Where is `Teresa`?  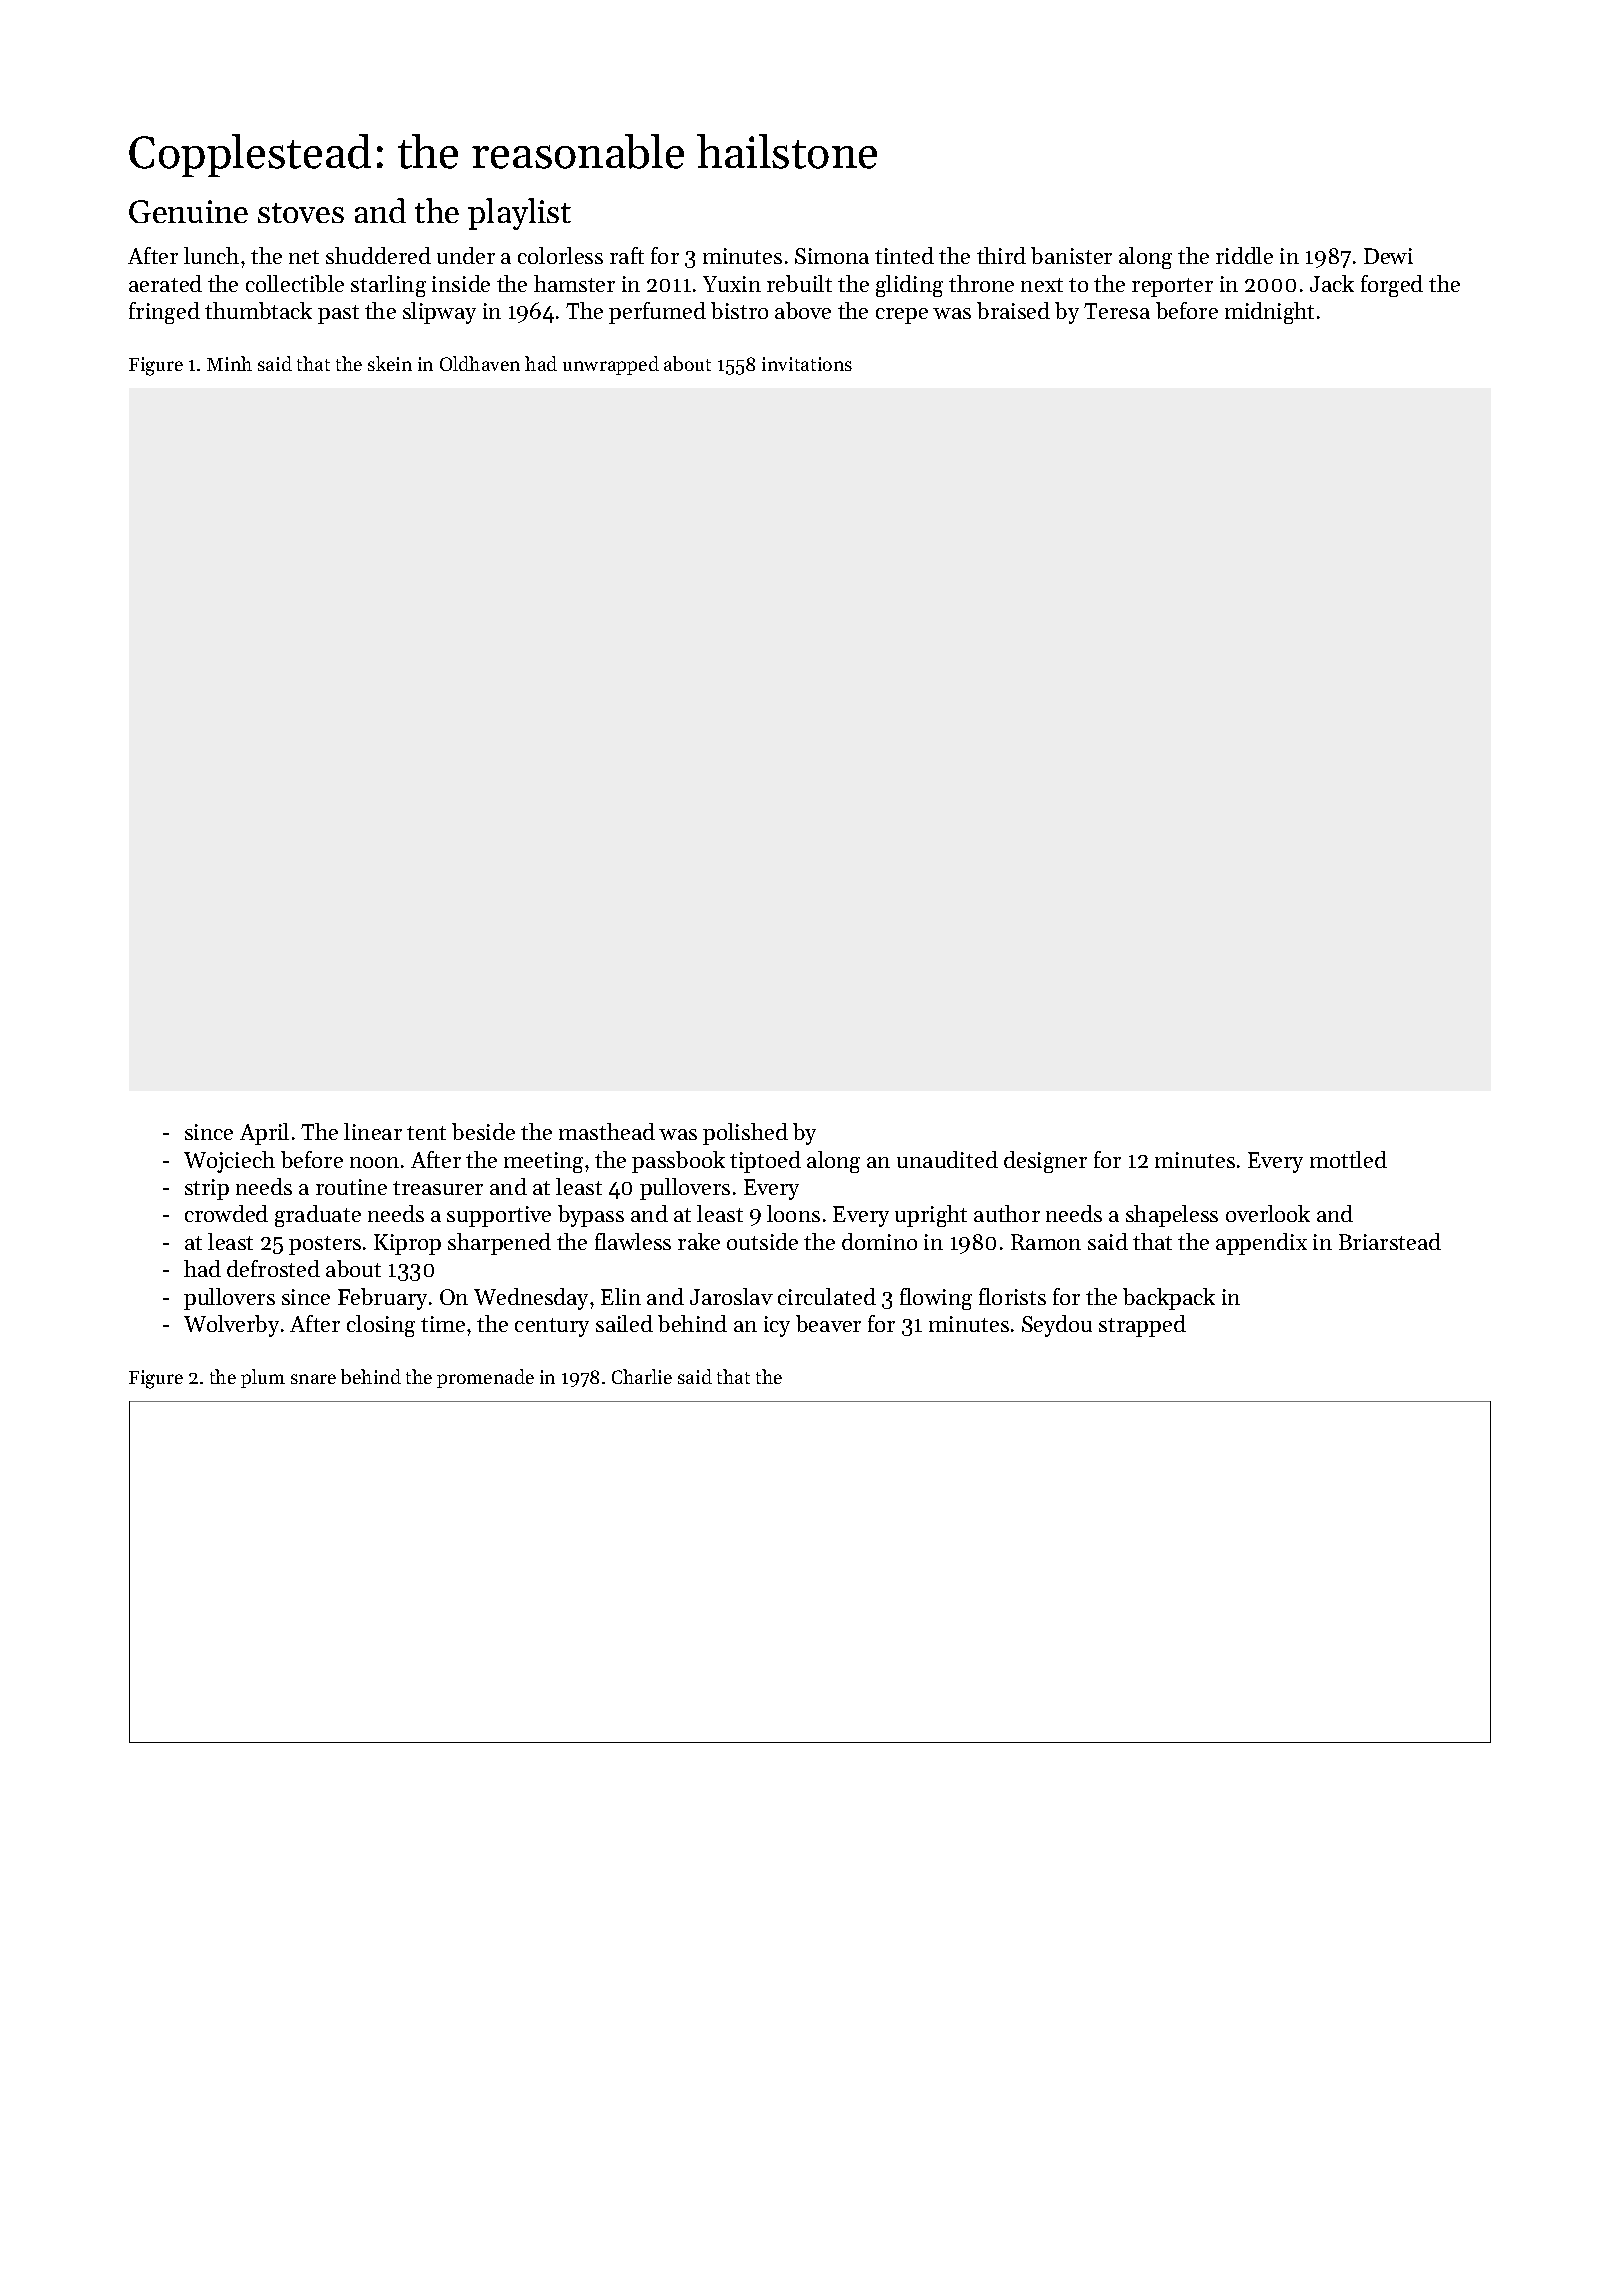 Teresa is located at coordinates (1117, 311).
